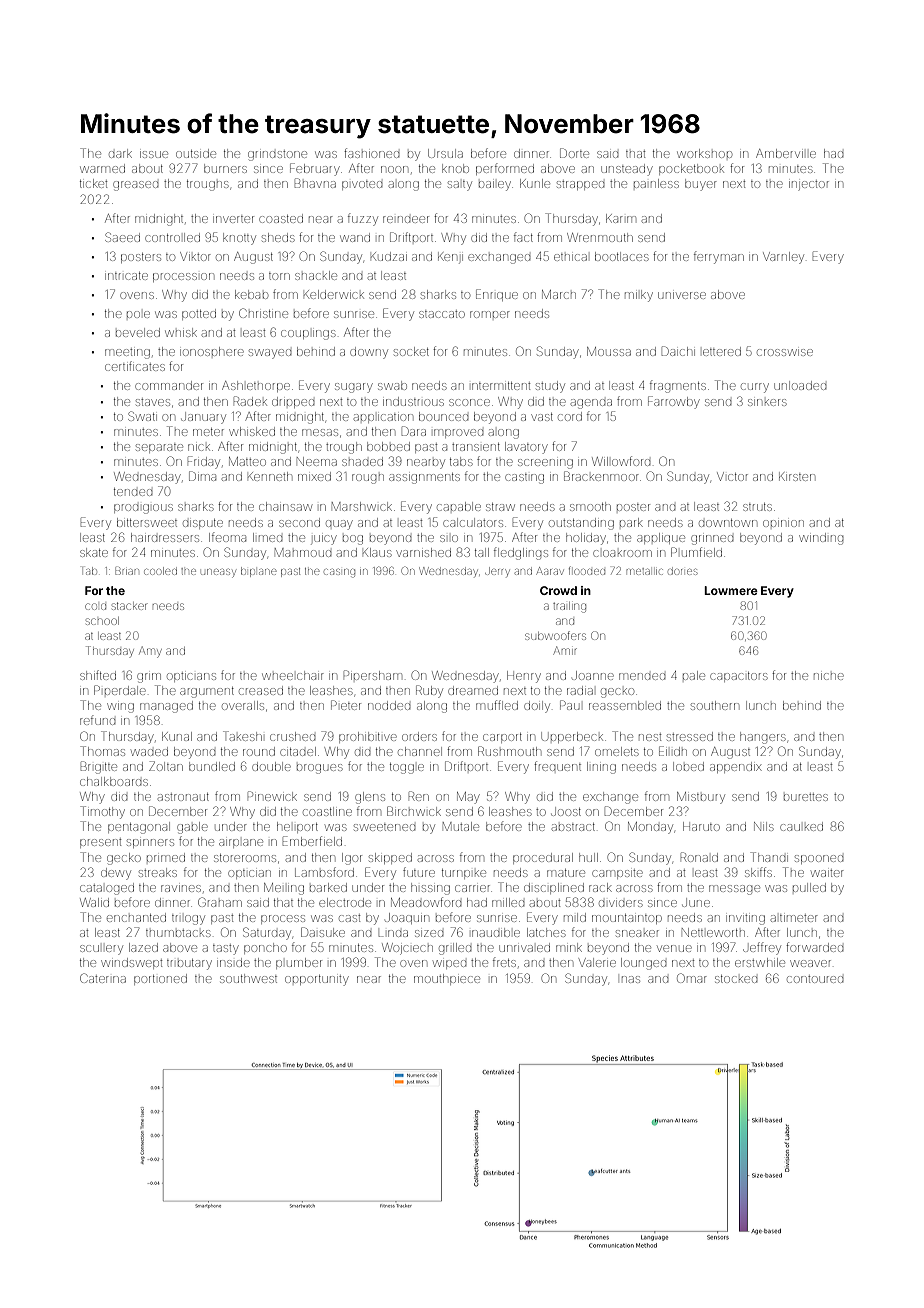 The image size is (924, 1308). What do you see at coordinates (153, 402) in the screenshot?
I see `staves` at bounding box center [153, 402].
